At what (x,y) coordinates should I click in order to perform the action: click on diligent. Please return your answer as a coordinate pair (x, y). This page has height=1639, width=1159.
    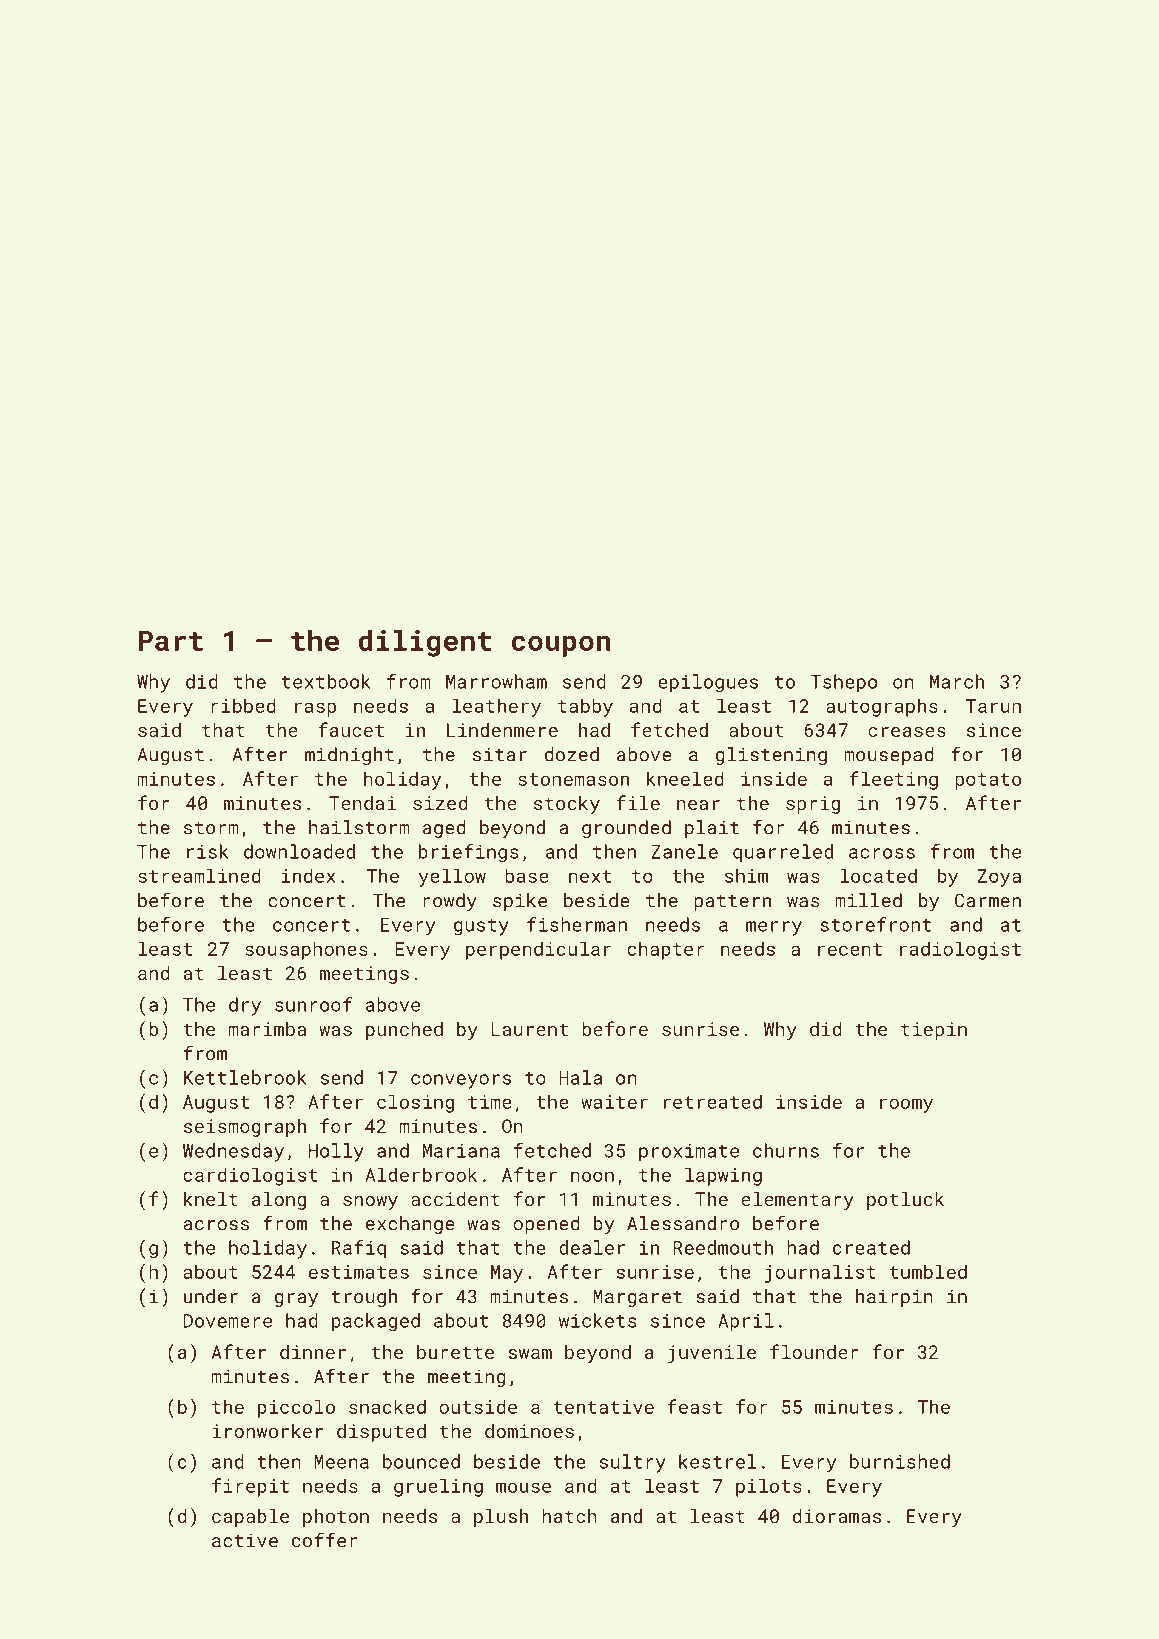
    Looking at the image, I should click on (425, 643).
